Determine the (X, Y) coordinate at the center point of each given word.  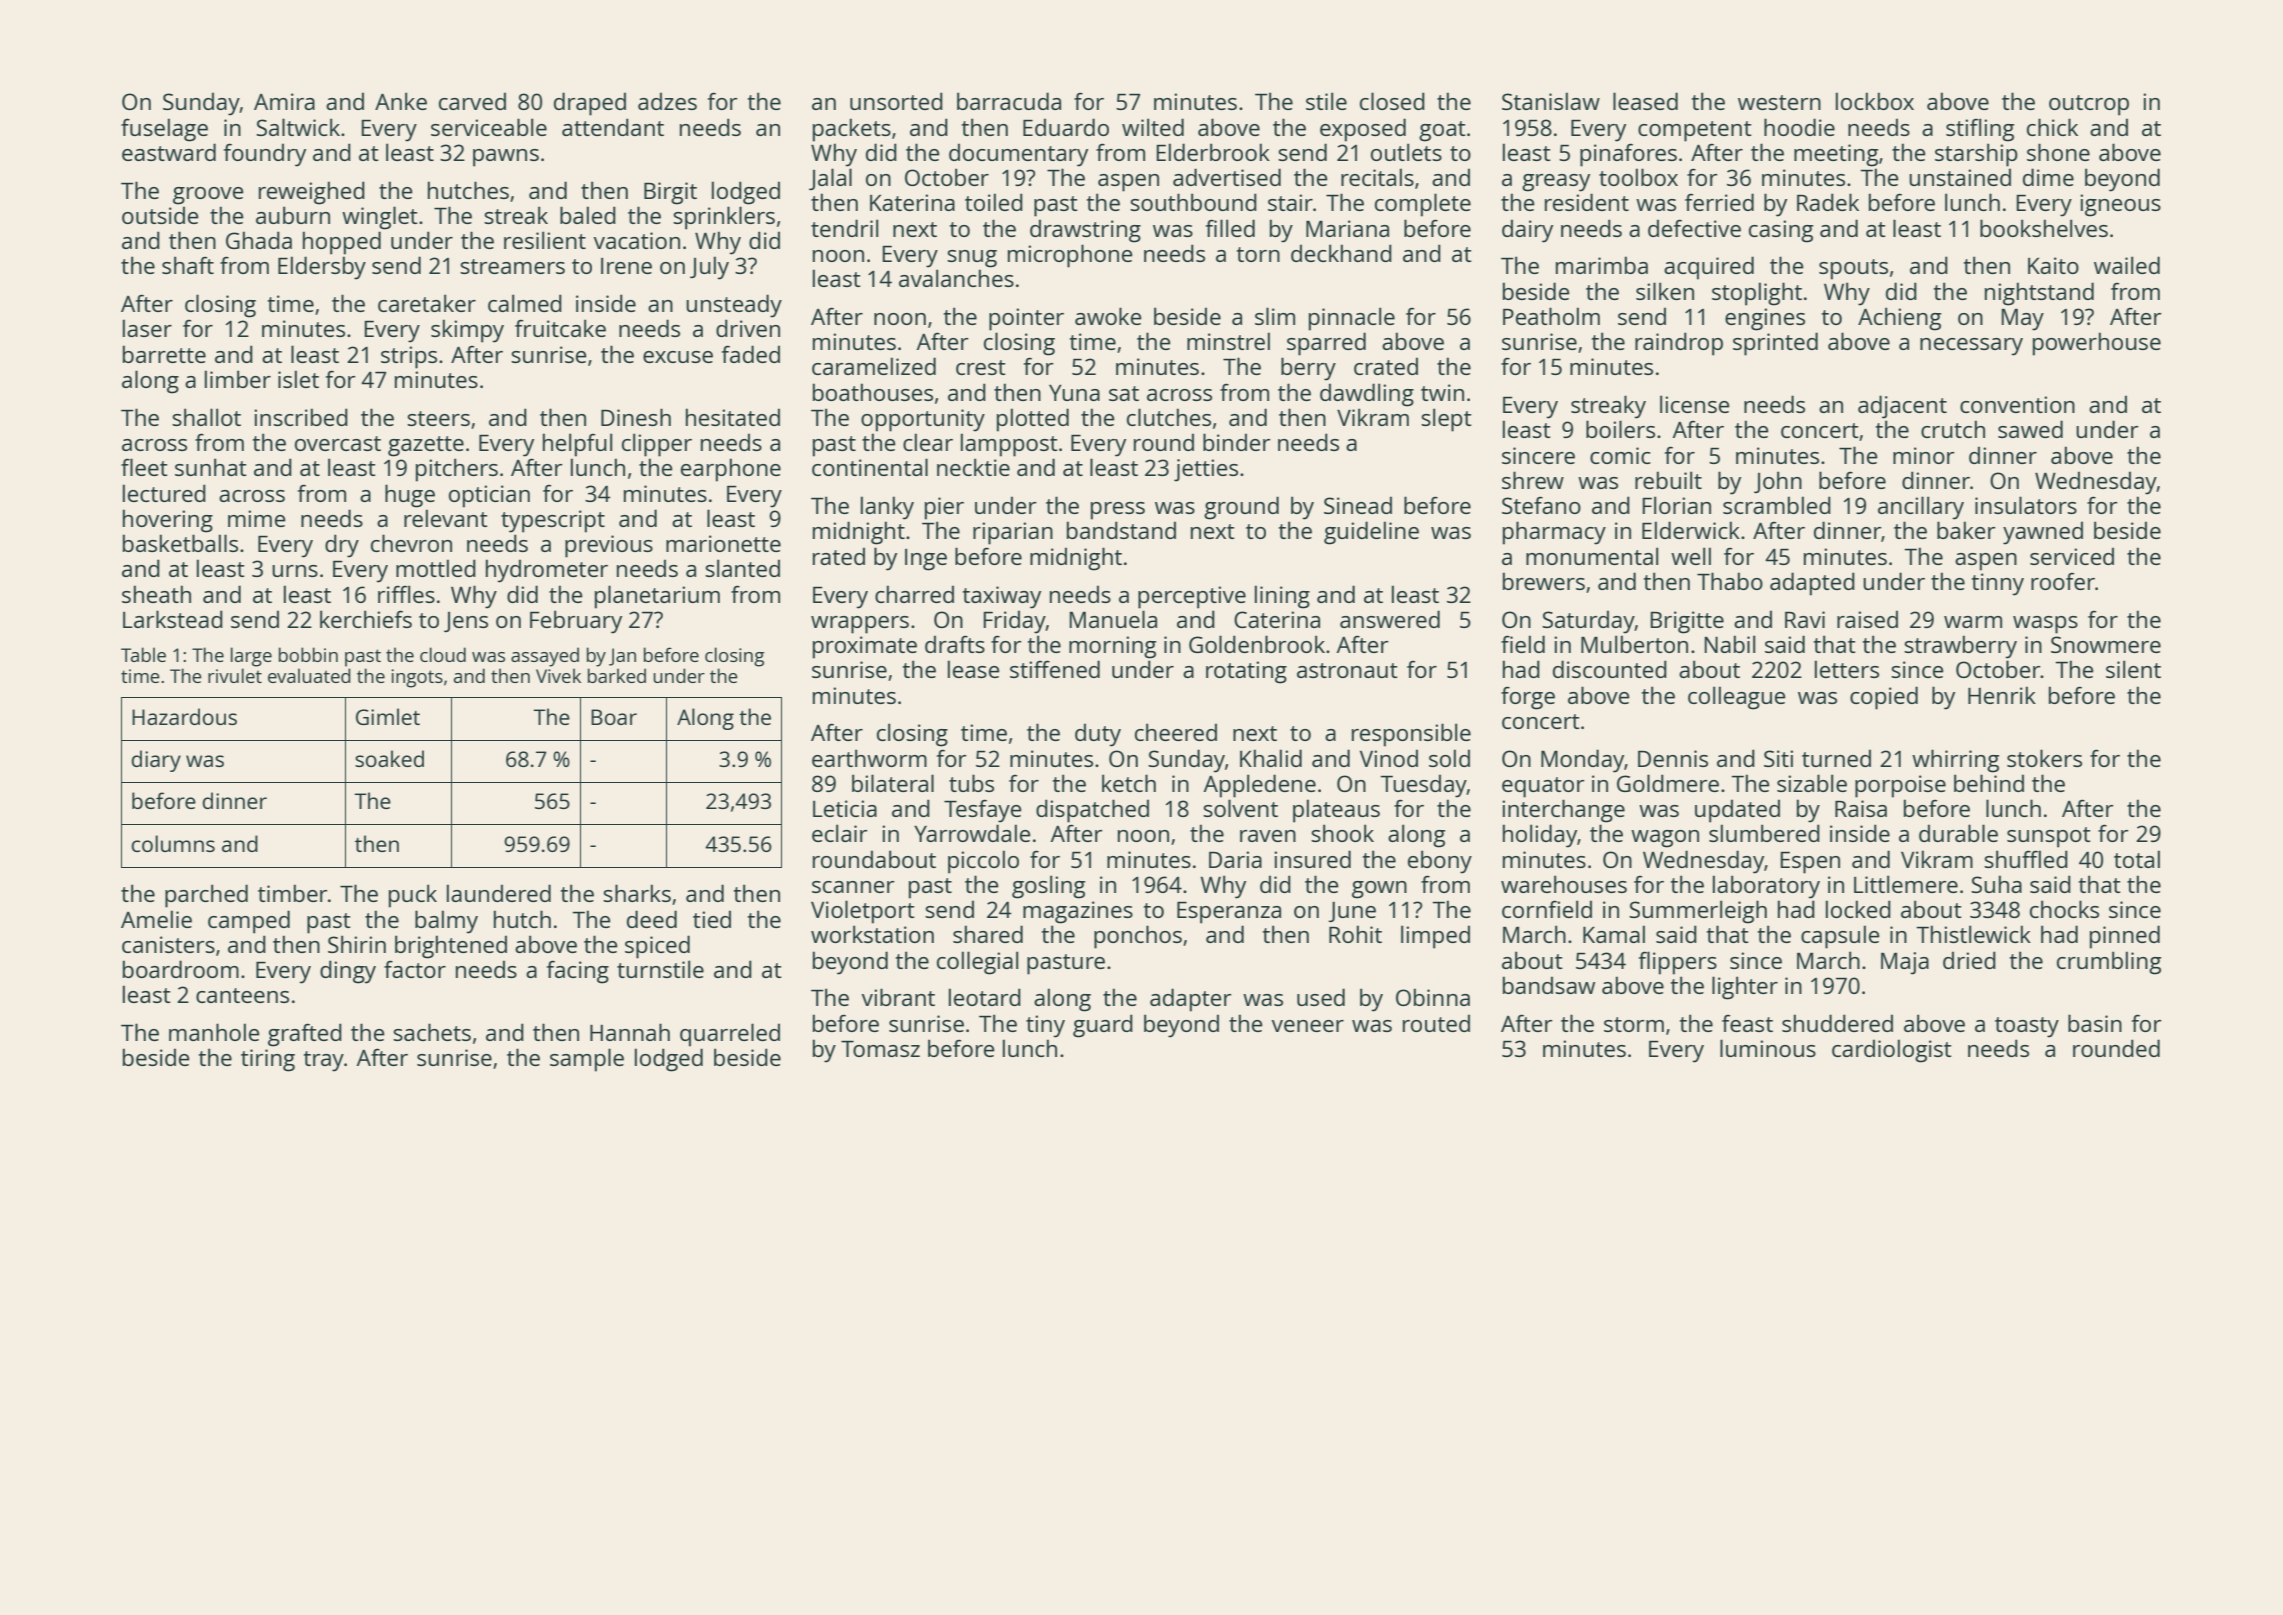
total (2137, 859)
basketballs (180, 543)
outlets (1406, 152)
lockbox (1875, 101)
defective (1694, 228)
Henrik (2002, 695)
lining (1282, 597)
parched (206, 896)
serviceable (489, 127)
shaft (188, 265)
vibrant (898, 997)
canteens (242, 995)
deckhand (1341, 253)
